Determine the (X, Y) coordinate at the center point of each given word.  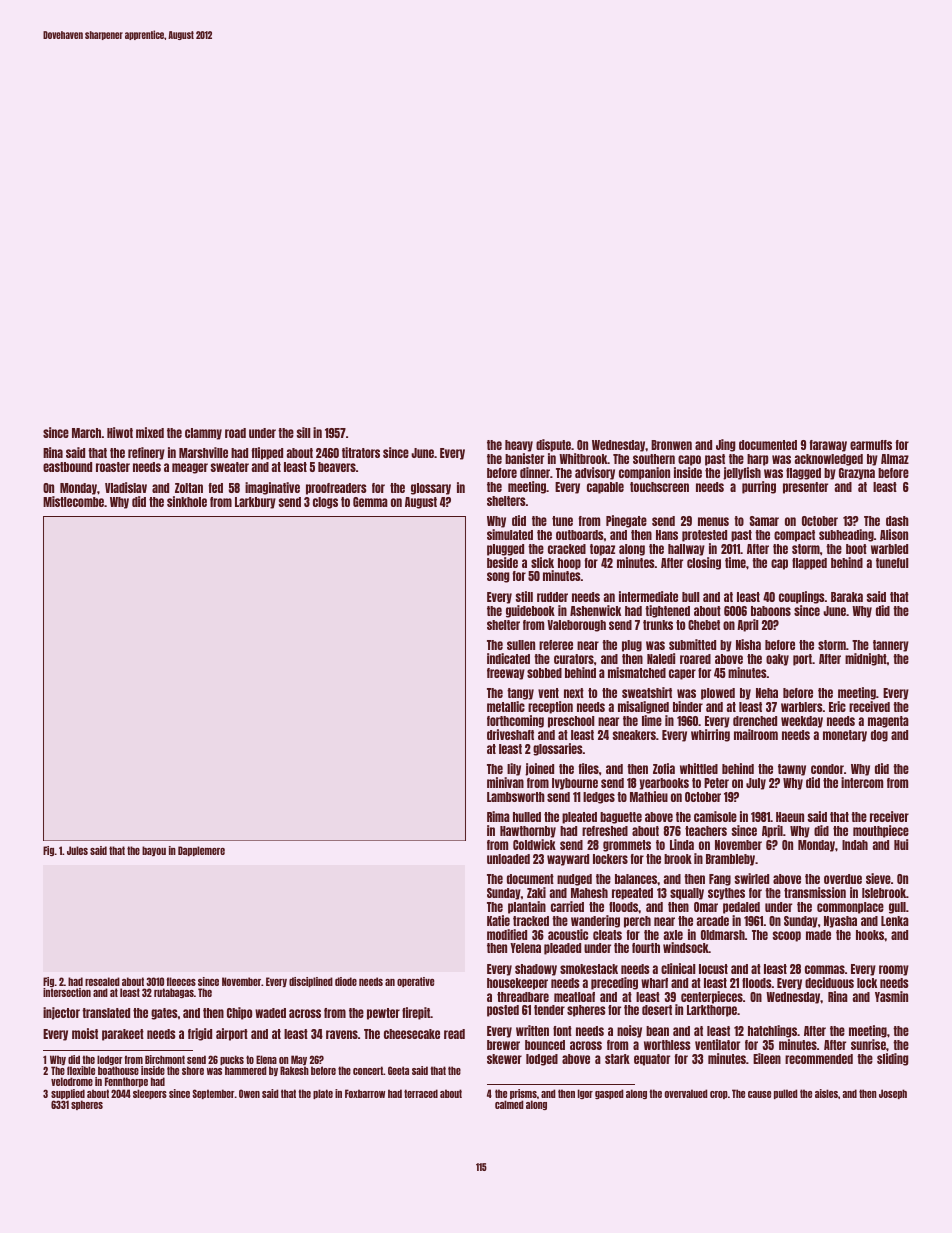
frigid (200, 1034)
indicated (508, 658)
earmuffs (871, 445)
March (86, 433)
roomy (894, 970)
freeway (506, 674)
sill (303, 432)
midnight (866, 659)
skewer (504, 1059)
